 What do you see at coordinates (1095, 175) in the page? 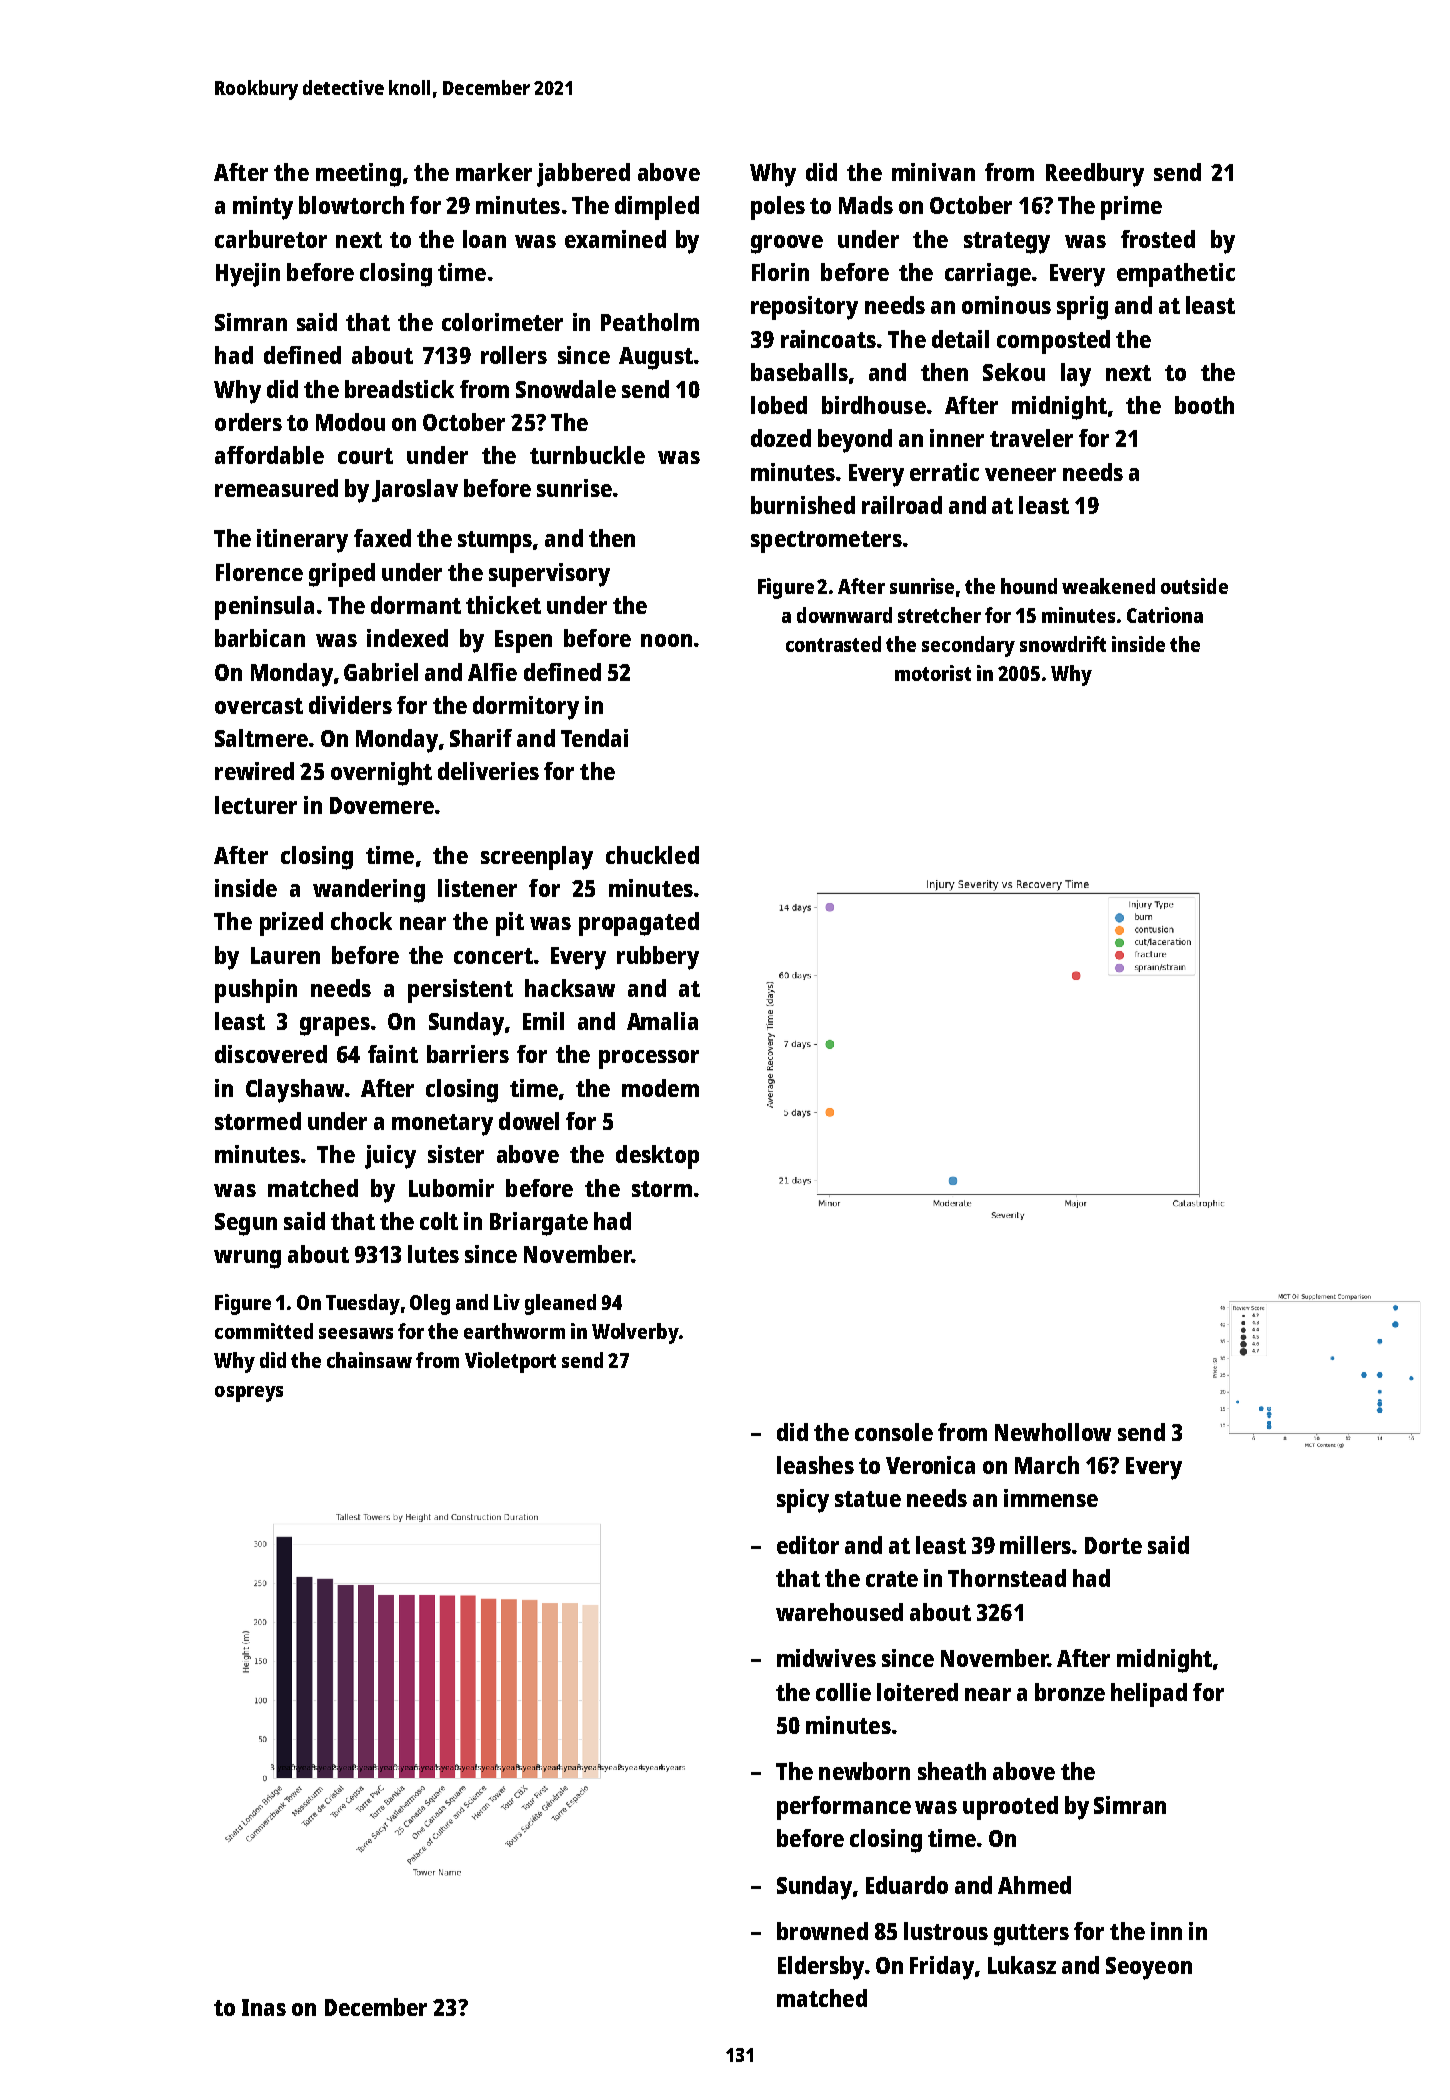
I see `Reedbury` at bounding box center [1095, 175].
